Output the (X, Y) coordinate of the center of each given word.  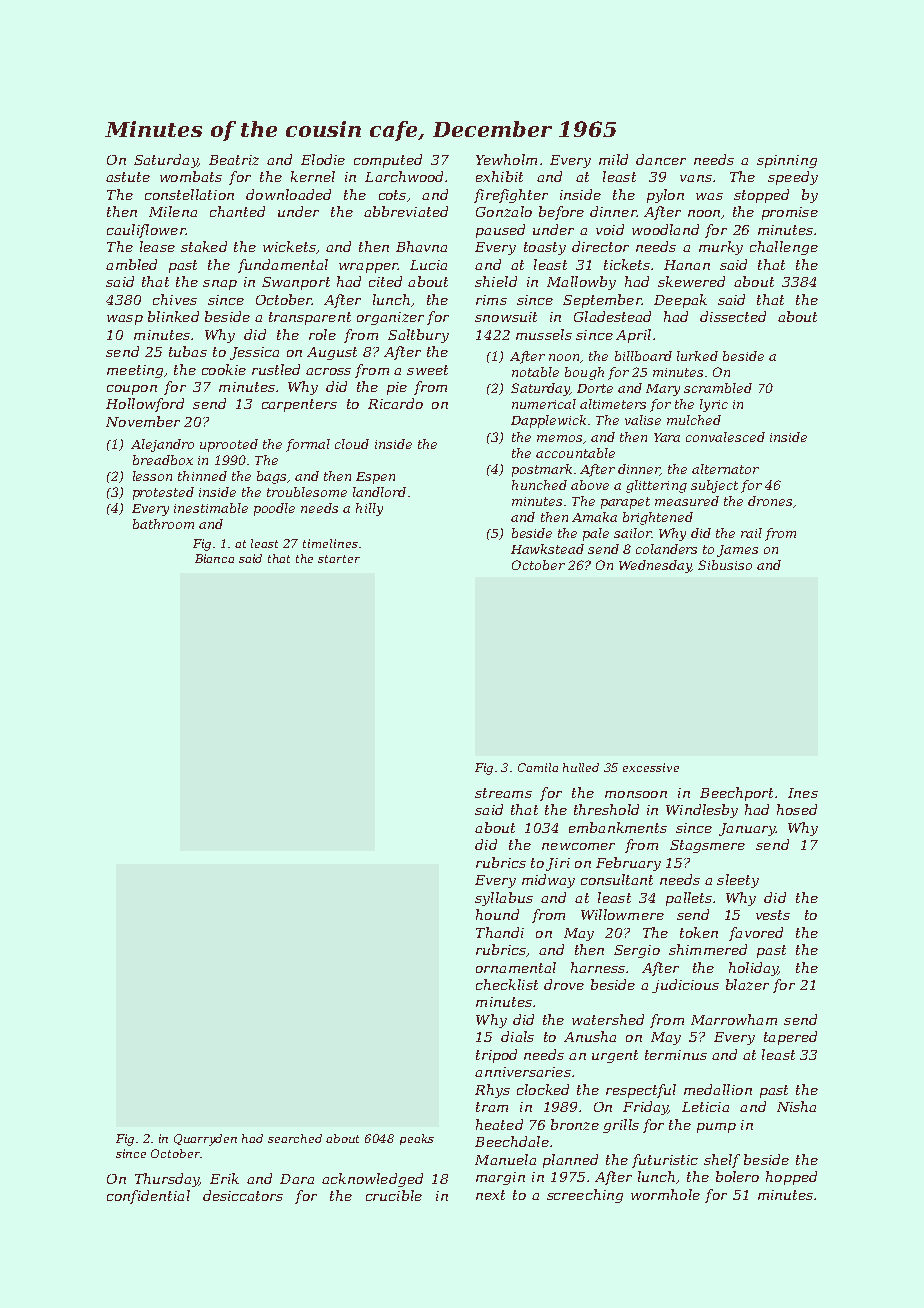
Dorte (595, 388)
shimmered (708, 949)
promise (790, 213)
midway (548, 881)
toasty (545, 248)
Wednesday (655, 566)
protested (163, 493)
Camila (538, 767)
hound (497, 914)
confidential (148, 1197)
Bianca (214, 558)
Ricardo (395, 403)
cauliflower (146, 231)
